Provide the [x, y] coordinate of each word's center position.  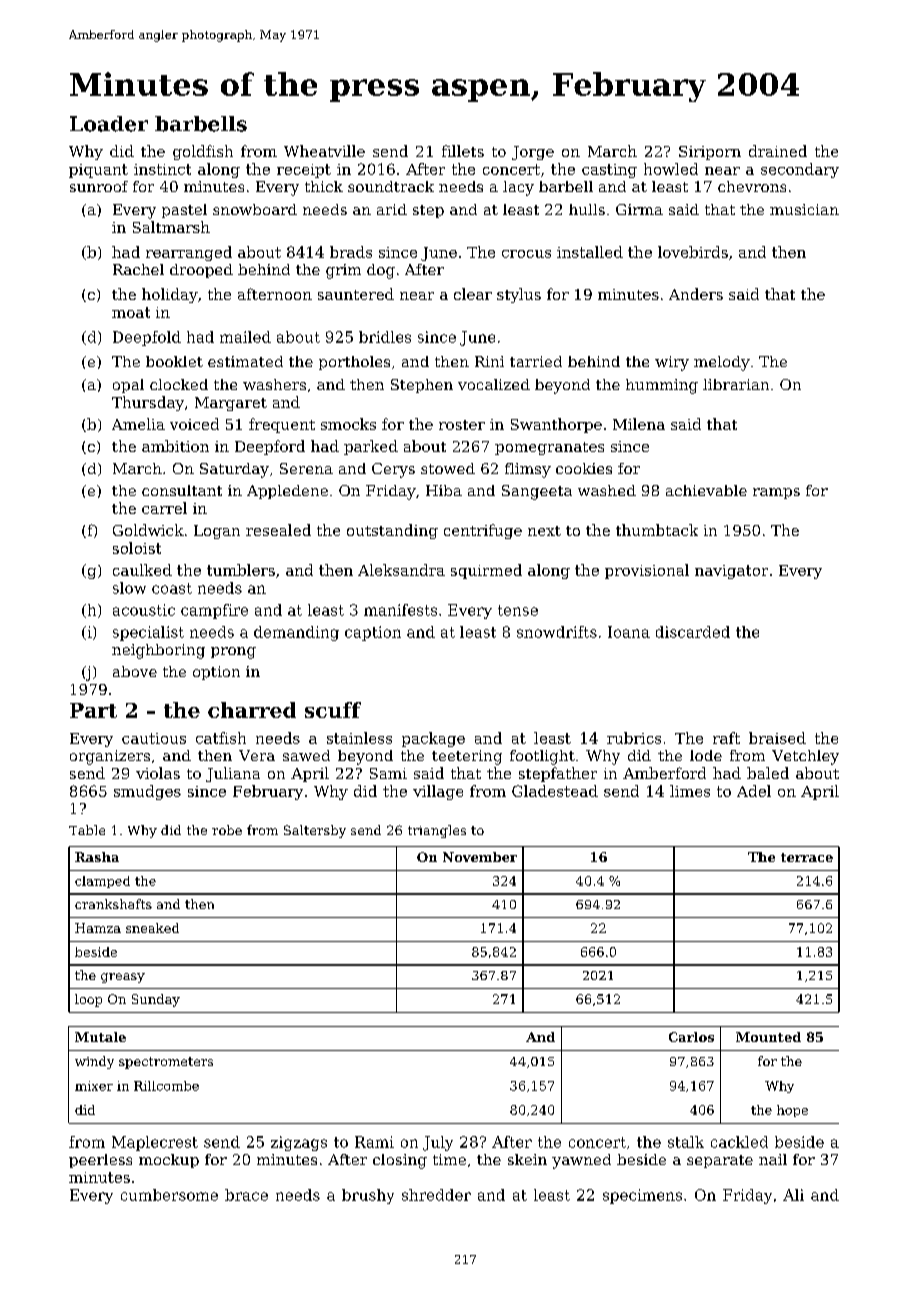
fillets [463, 151]
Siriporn [710, 153]
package [433, 739]
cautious [154, 738]
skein [527, 1159]
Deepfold [147, 338]
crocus [526, 254]
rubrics [634, 738]
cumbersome [169, 1195]
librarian [736, 384]
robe [227, 830]
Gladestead [555, 791]
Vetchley [805, 757]
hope [792, 1111]
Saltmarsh [171, 227]
